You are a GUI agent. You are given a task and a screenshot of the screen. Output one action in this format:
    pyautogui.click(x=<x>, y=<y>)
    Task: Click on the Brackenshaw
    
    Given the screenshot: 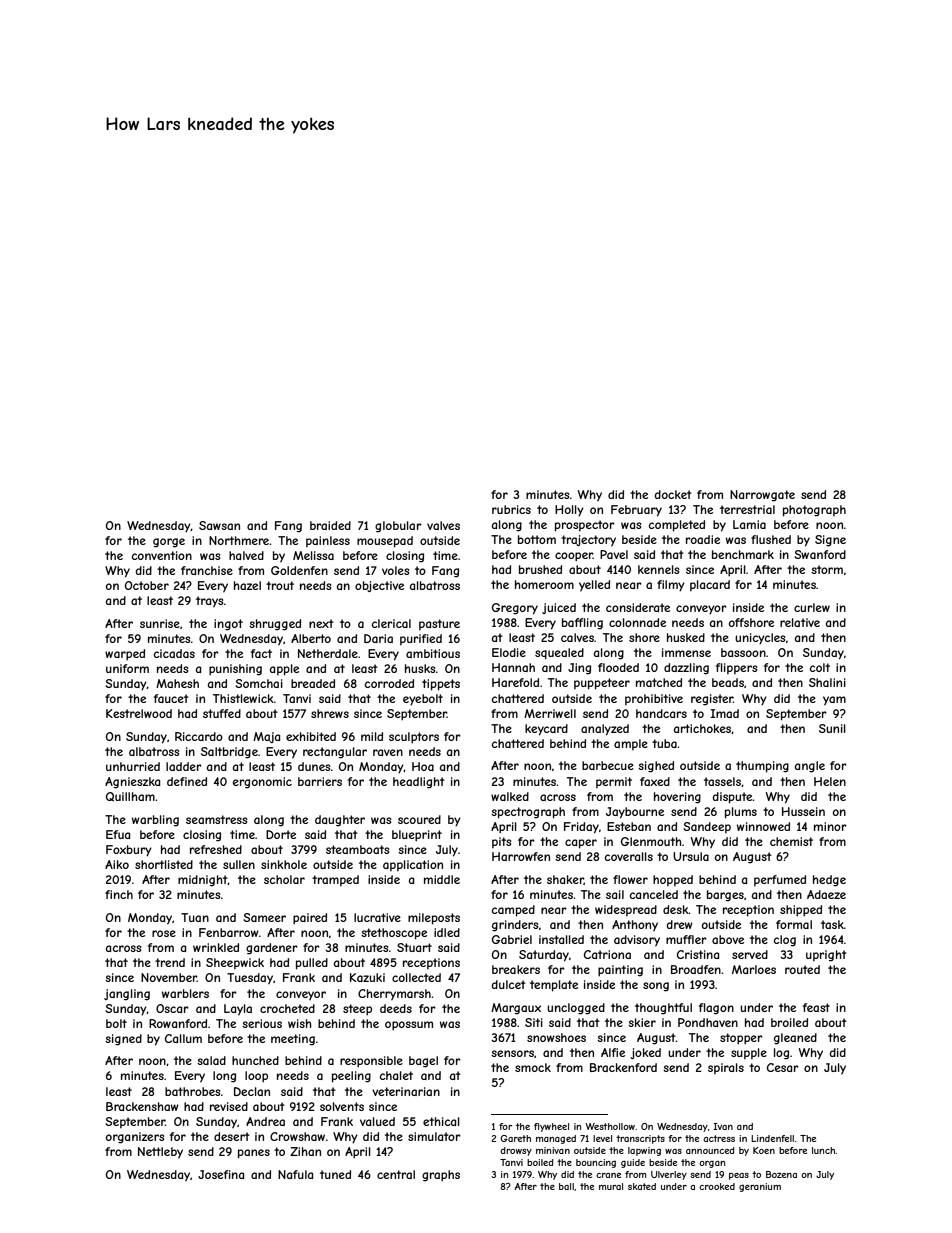 What is the action you would take?
    pyautogui.click(x=142, y=1106)
